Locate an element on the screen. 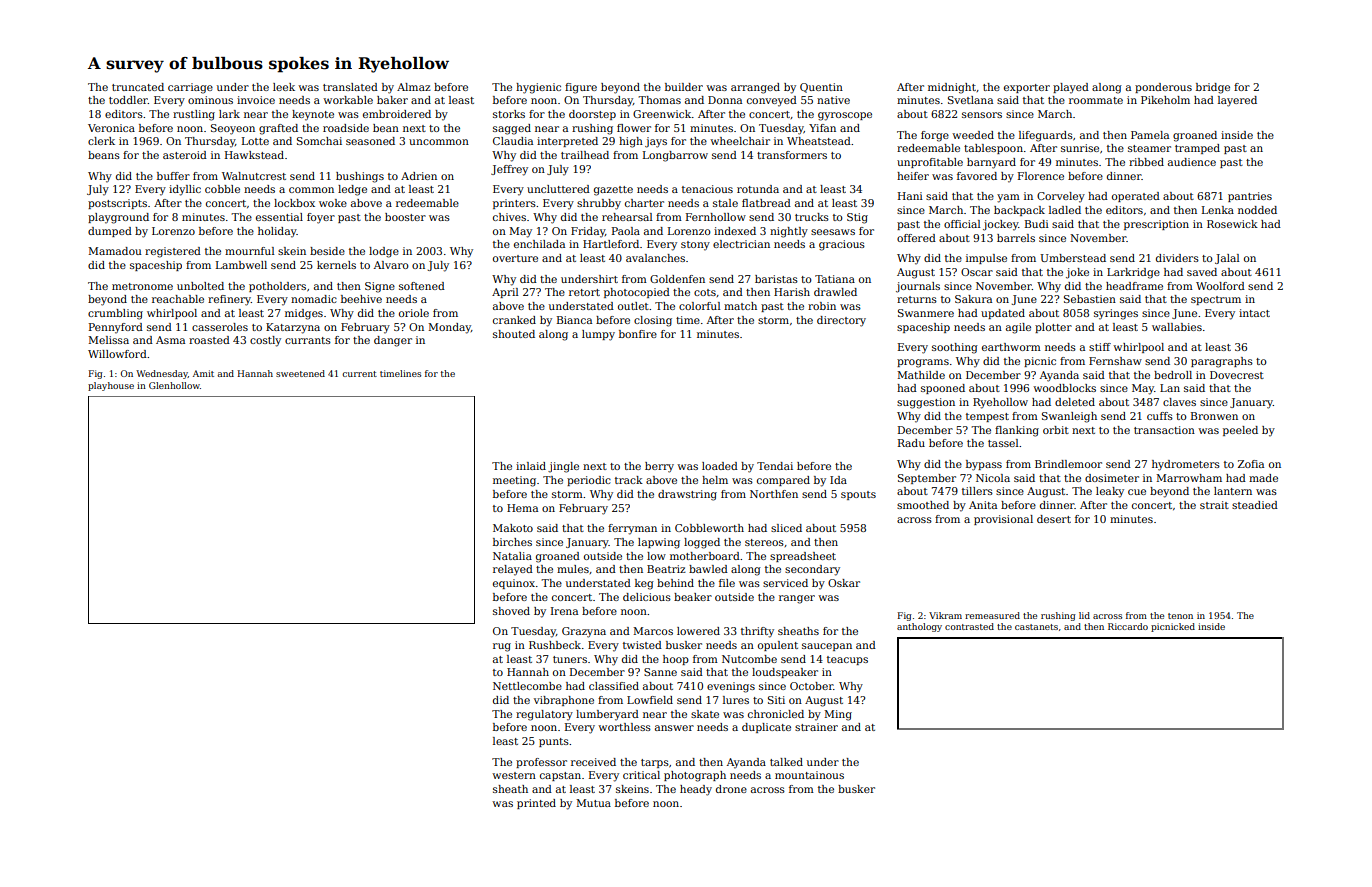 The height and width of the screenshot is (887, 1372). stale is located at coordinates (725, 203).
